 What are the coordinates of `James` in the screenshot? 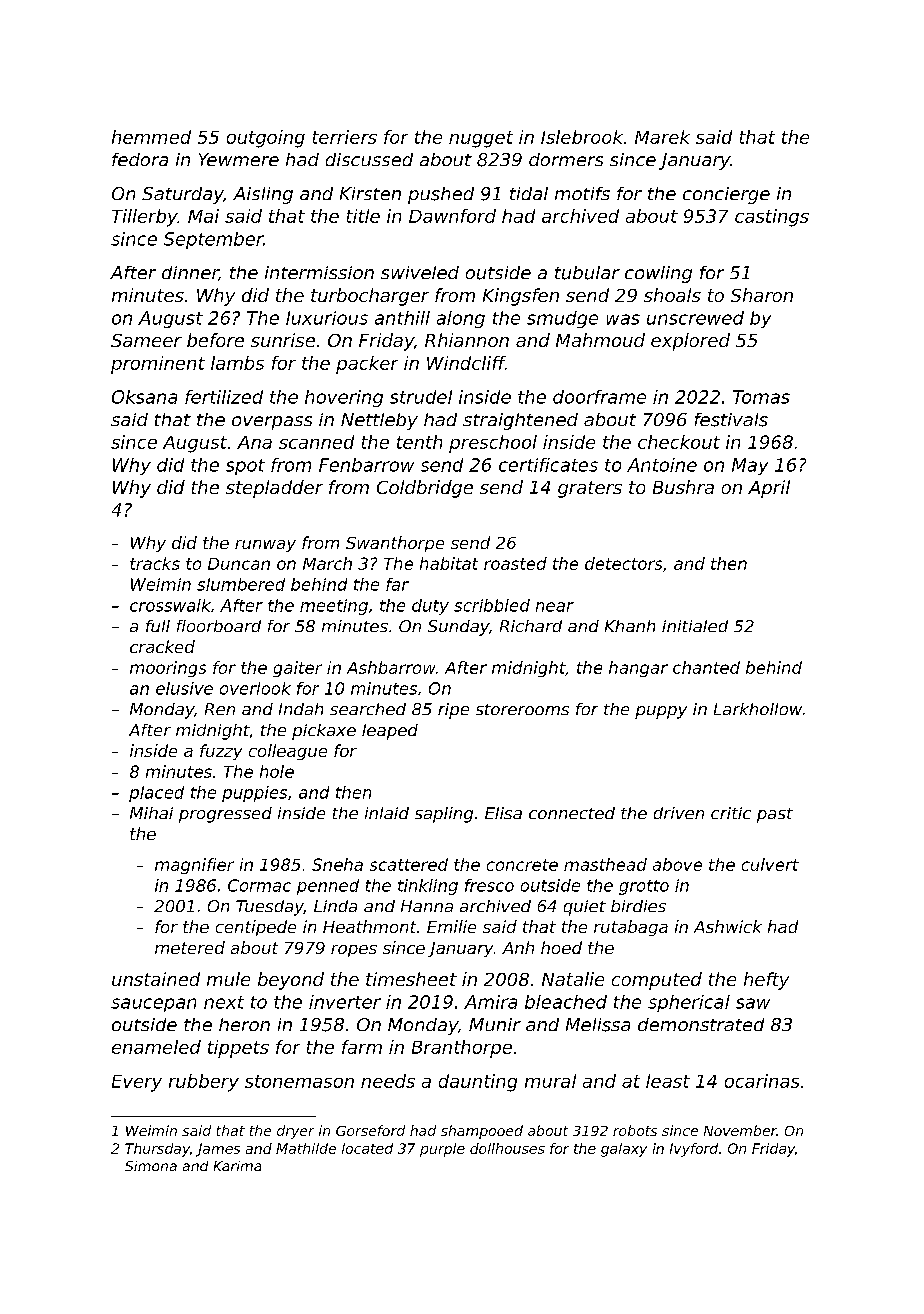 It's located at (218, 1150).
